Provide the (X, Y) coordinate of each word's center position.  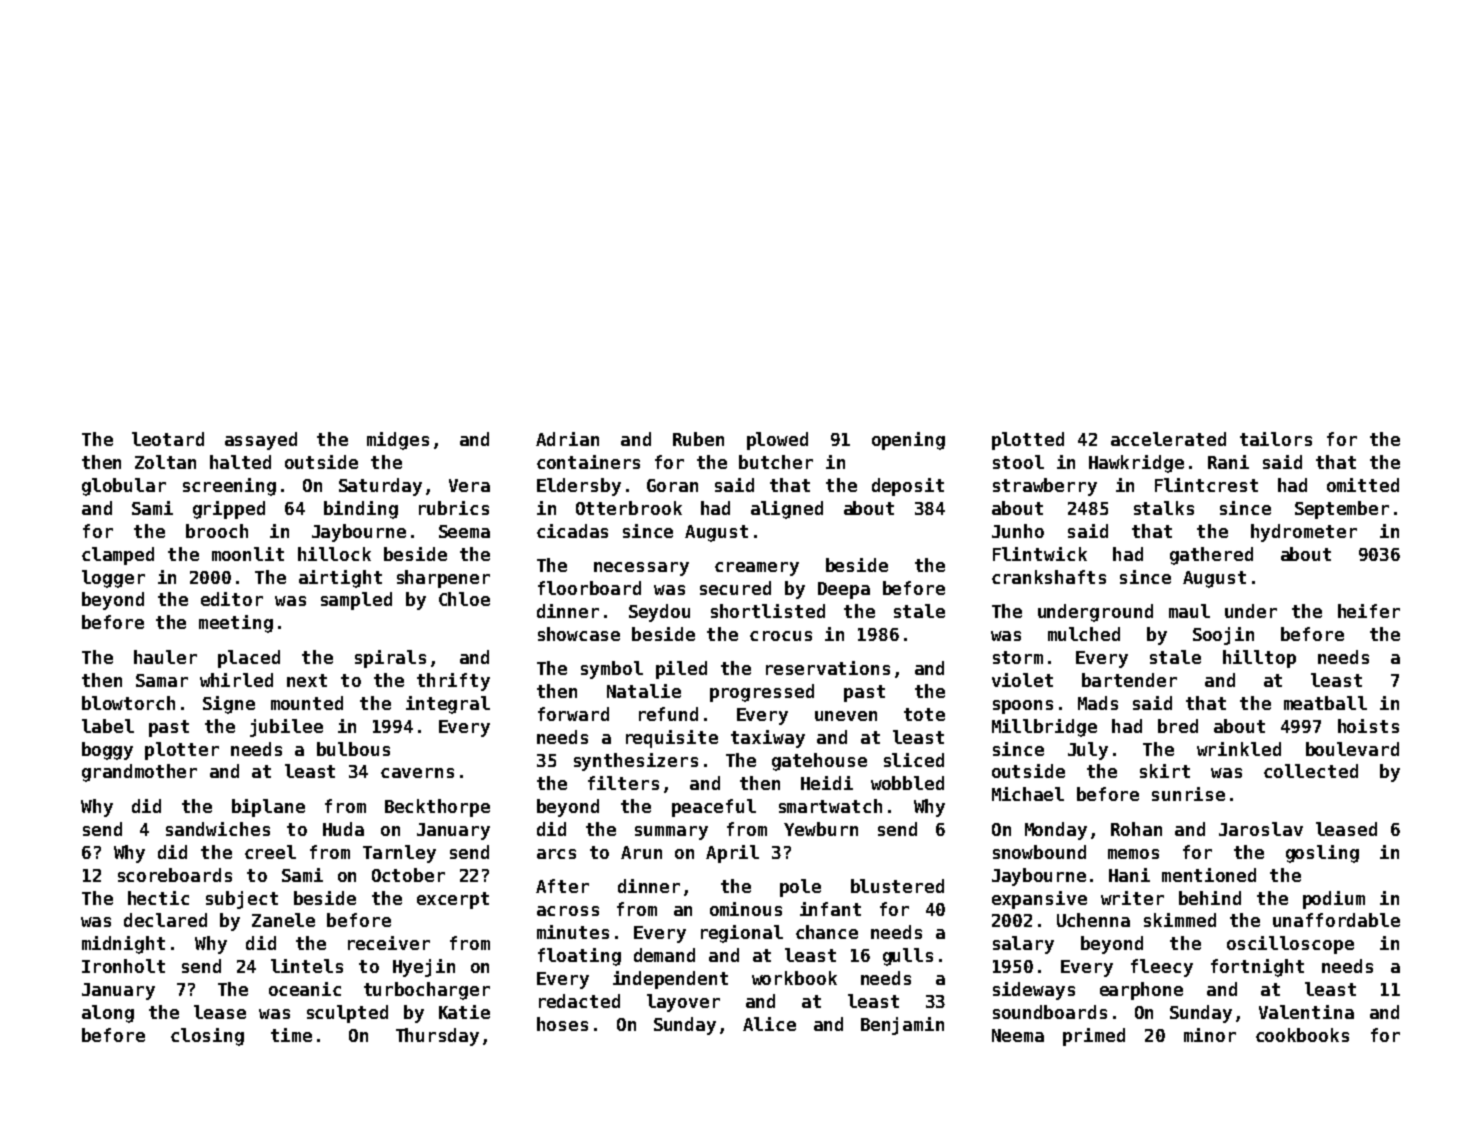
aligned (787, 510)
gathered (1211, 556)
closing (207, 1037)
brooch (217, 531)
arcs (556, 854)
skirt (1165, 771)
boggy (107, 751)
